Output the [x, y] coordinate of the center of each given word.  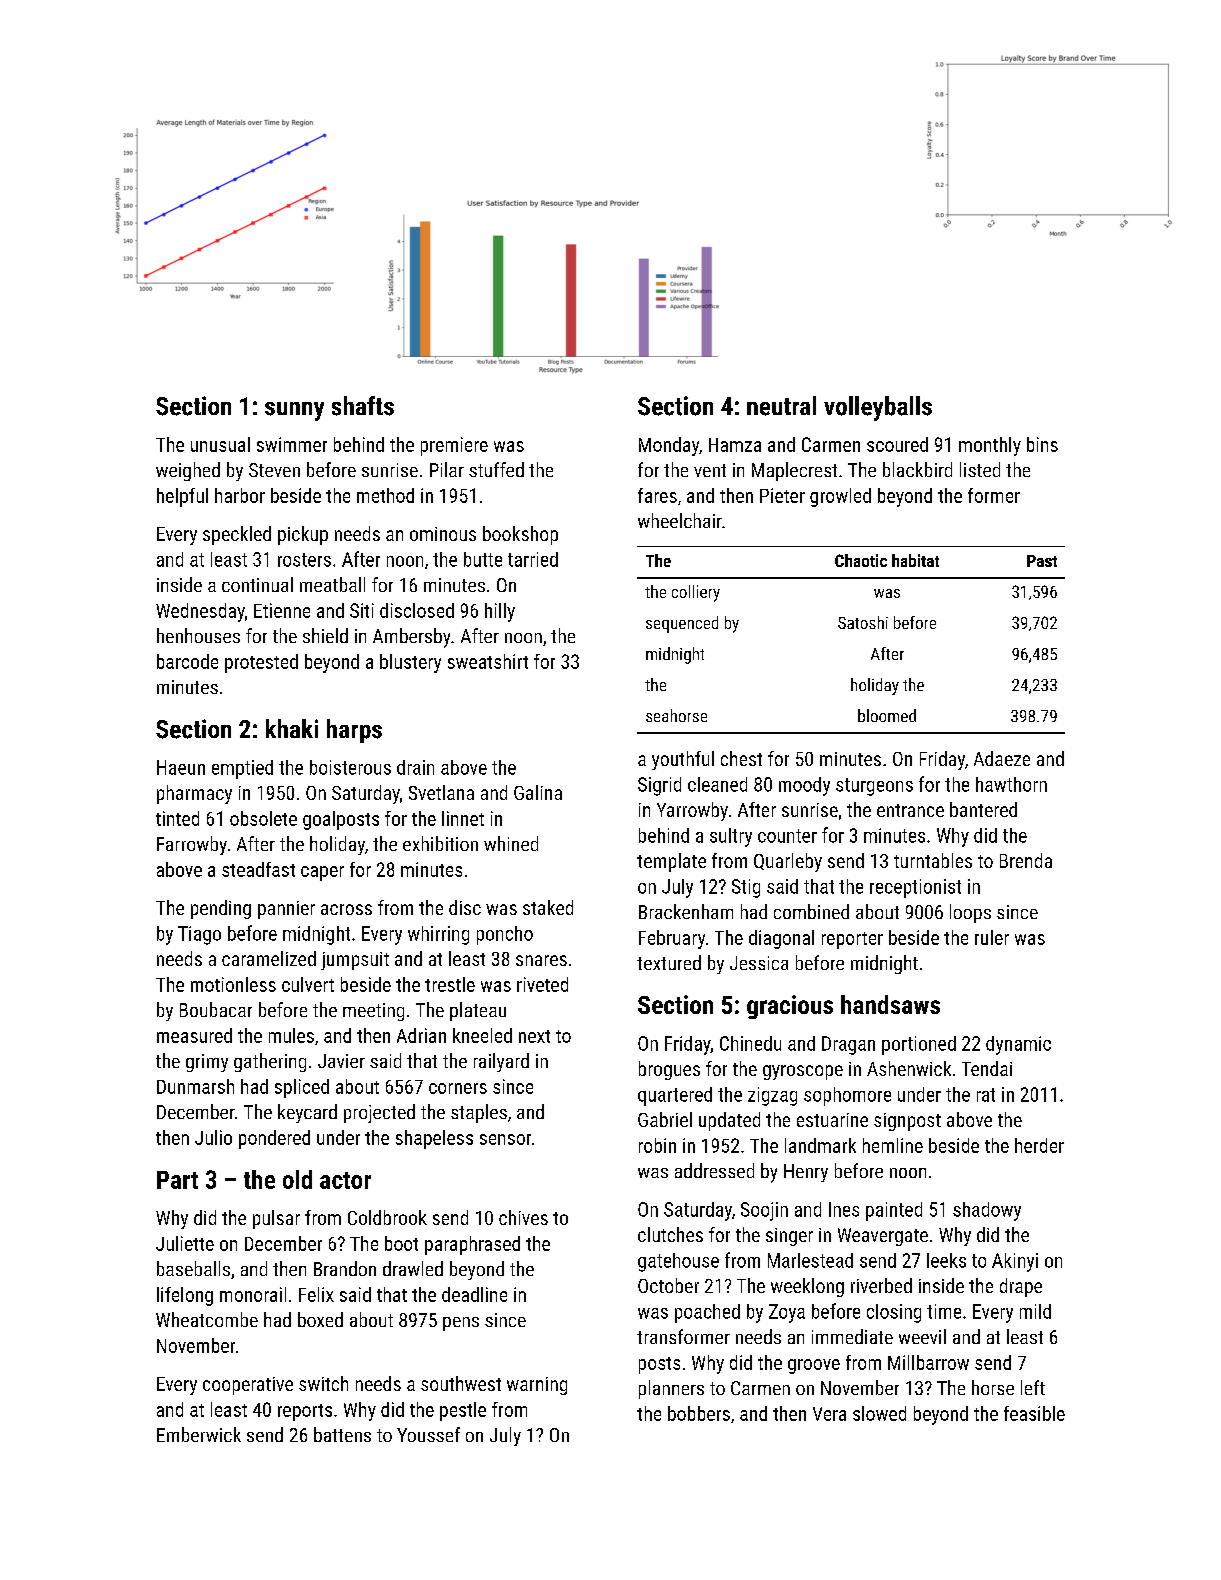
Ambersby [411, 638]
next [534, 1036]
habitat [915, 560]
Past [1042, 561]
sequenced [682, 624]
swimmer [292, 444]
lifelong [185, 1296]
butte [483, 559]
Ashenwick [909, 1068]
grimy [207, 1063]
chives [523, 1217]
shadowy [987, 1211]
